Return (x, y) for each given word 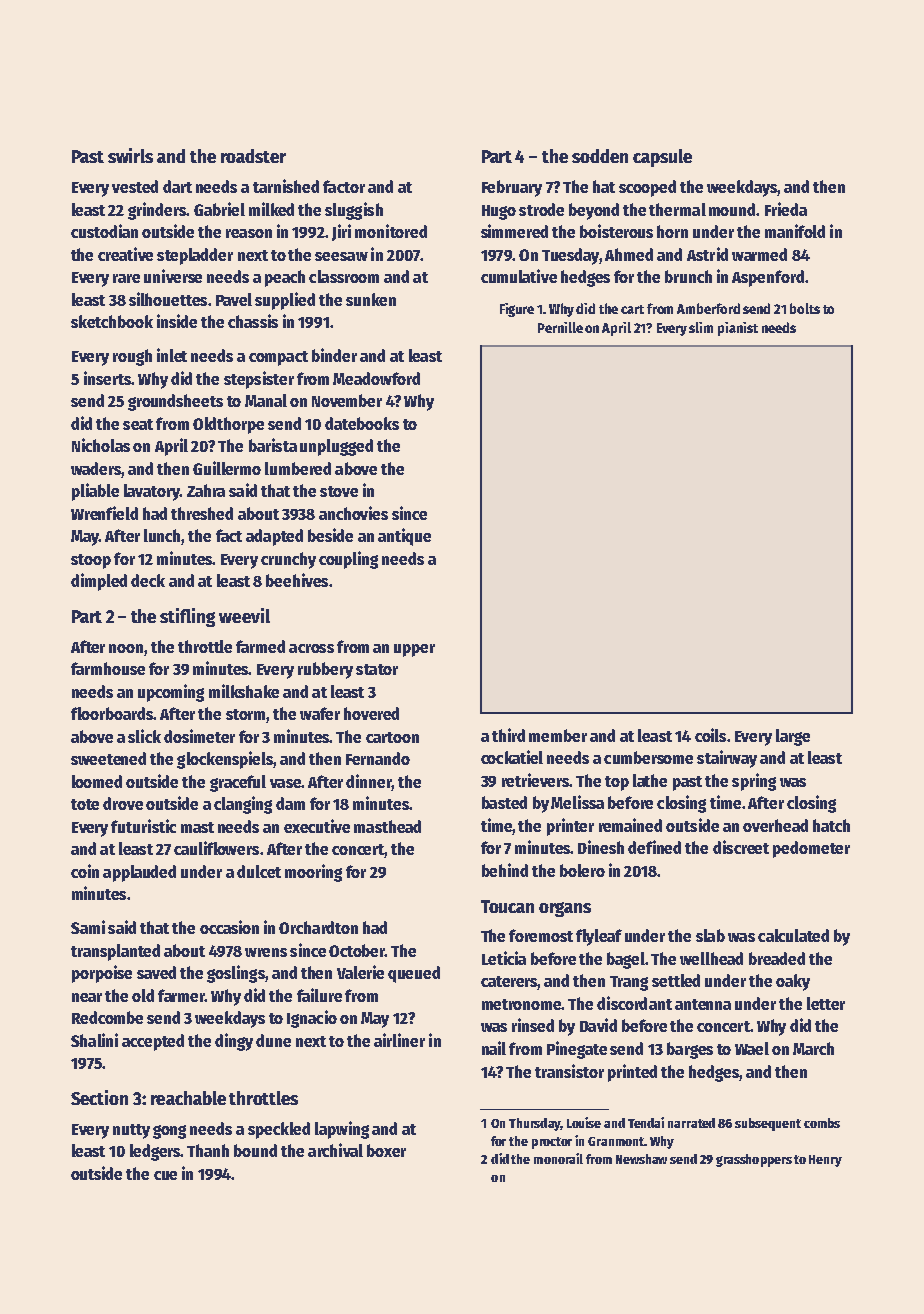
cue (165, 1175)
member (558, 735)
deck (148, 580)
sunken (371, 299)
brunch (688, 276)
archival (335, 1150)
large (793, 737)
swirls (130, 155)
